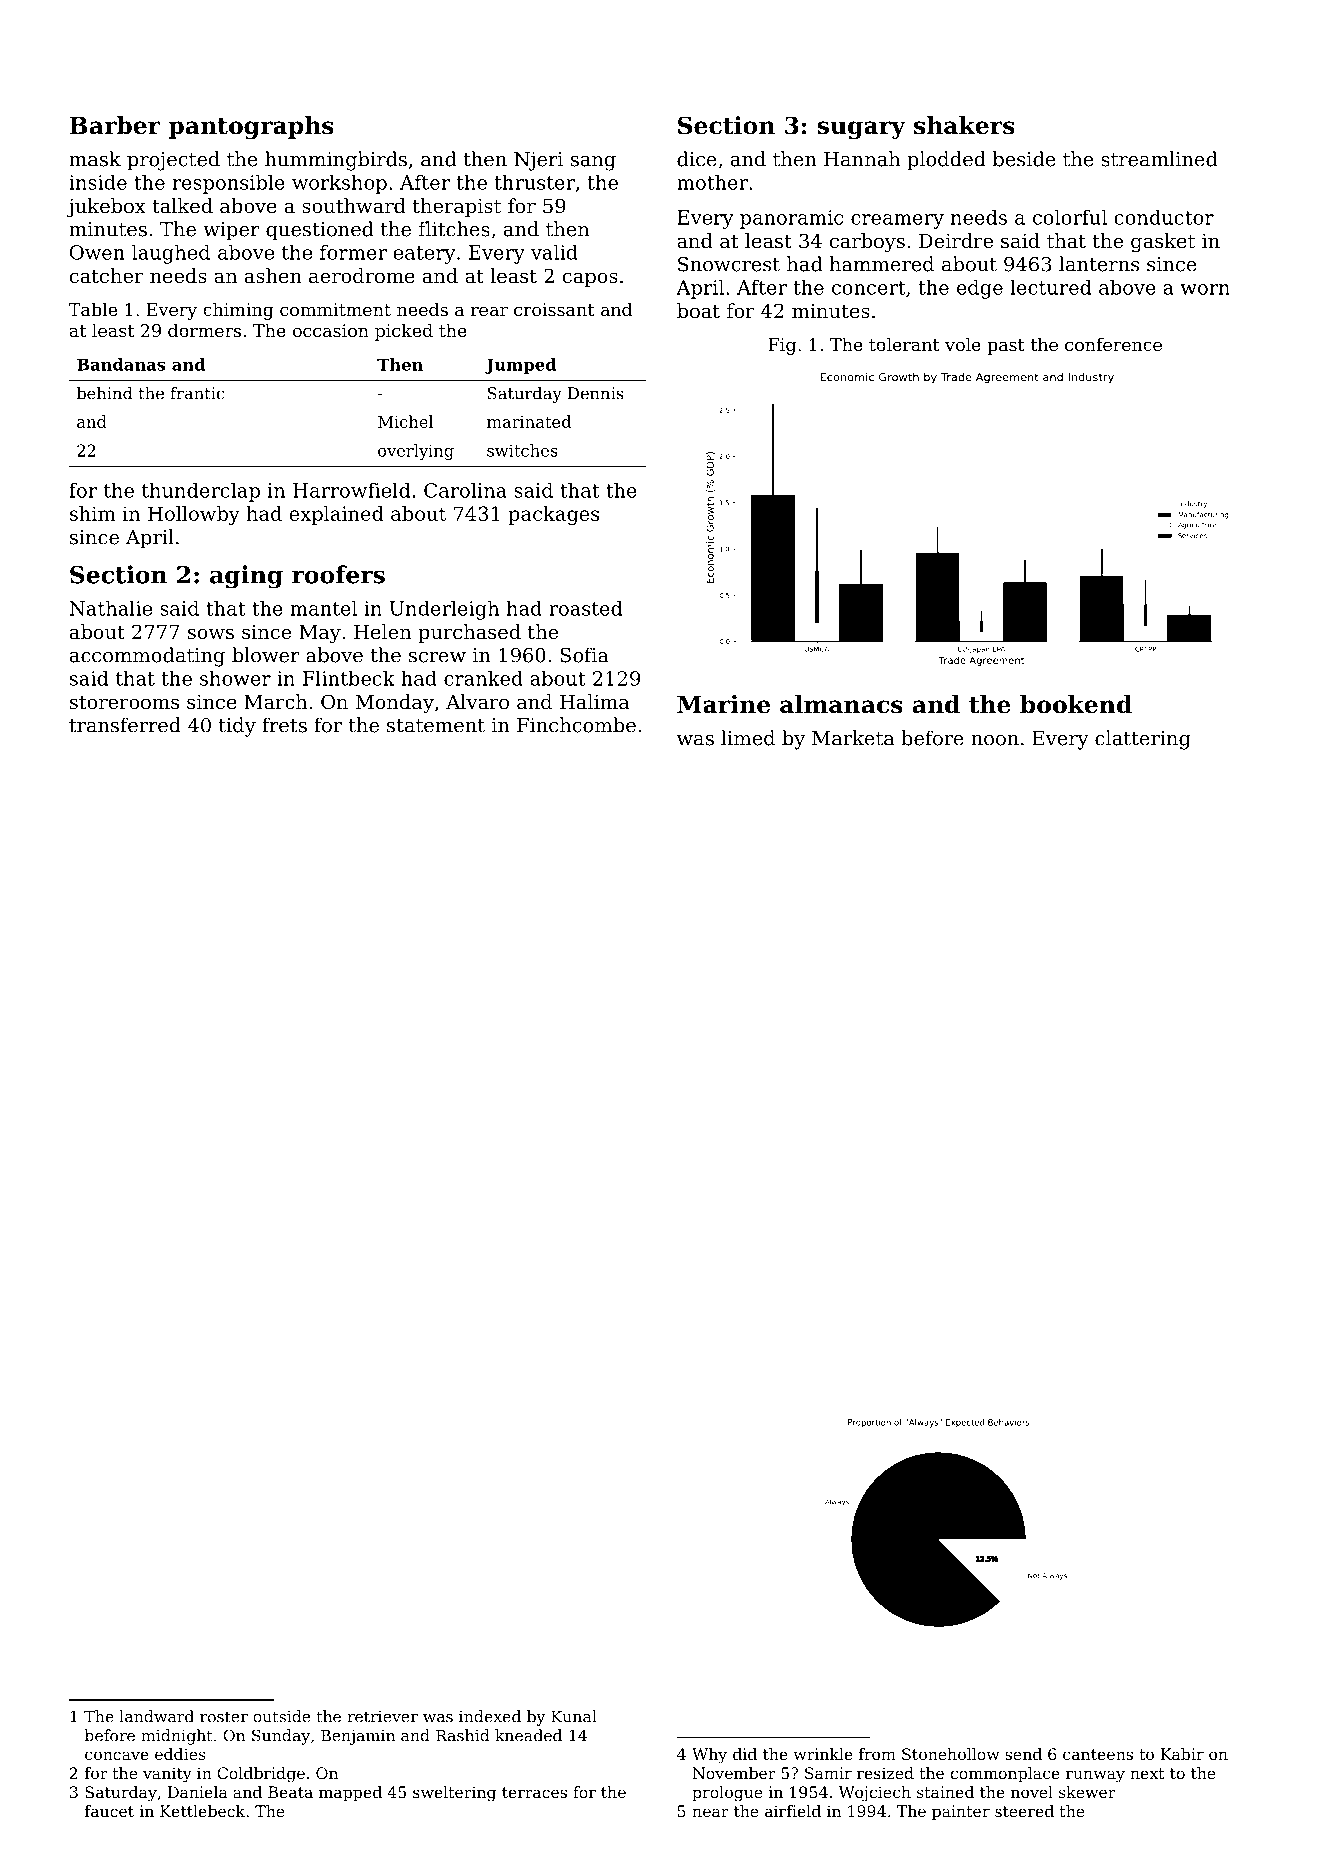 The height and width of the screenshot is (1872, 1323). What do you see at coordinates (284, 725) in the screenshot?
I see `frets` at bounding box center [284, 725].
